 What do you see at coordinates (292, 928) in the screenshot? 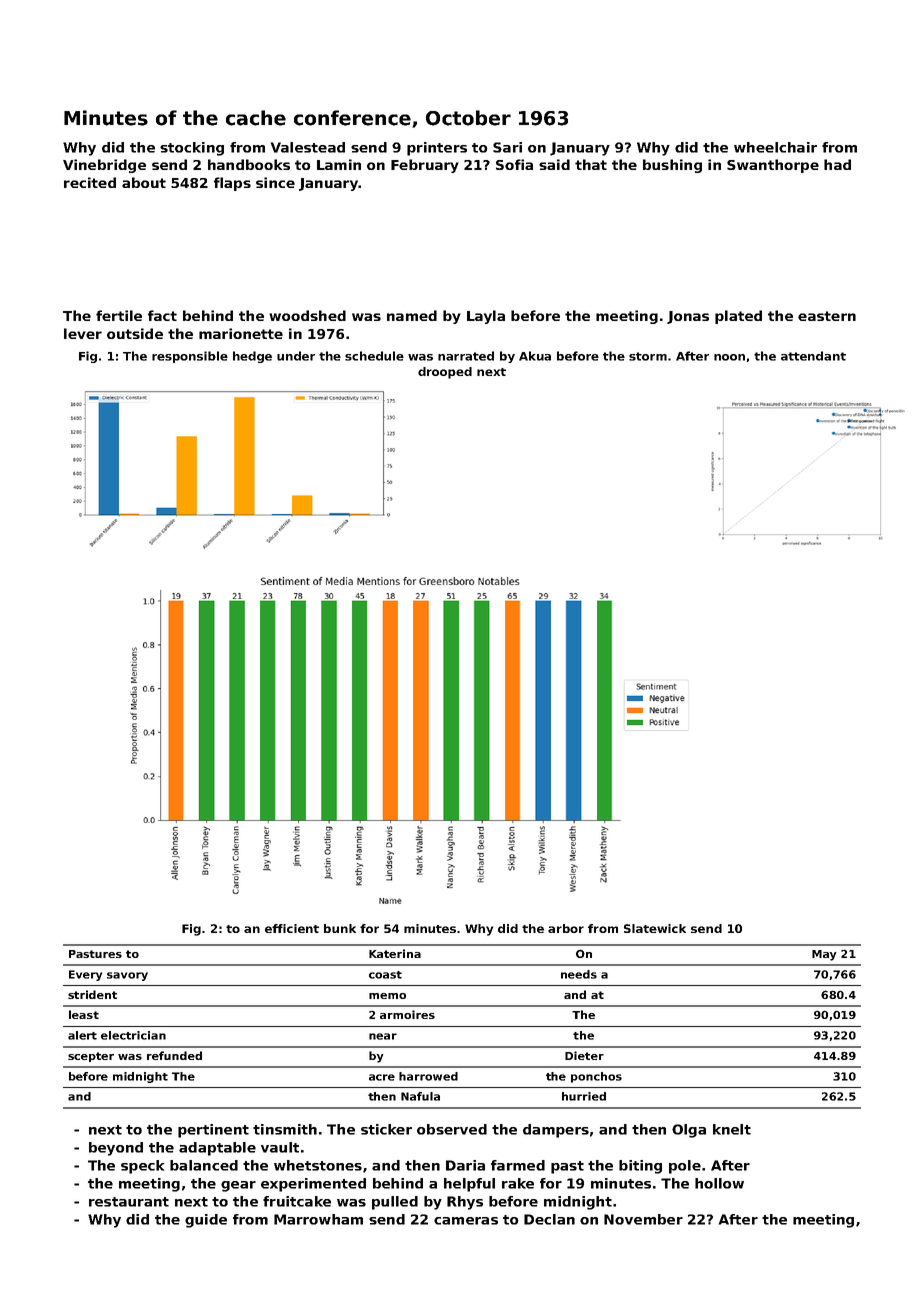
I see `efficient` at bounding box center [292, 928].
